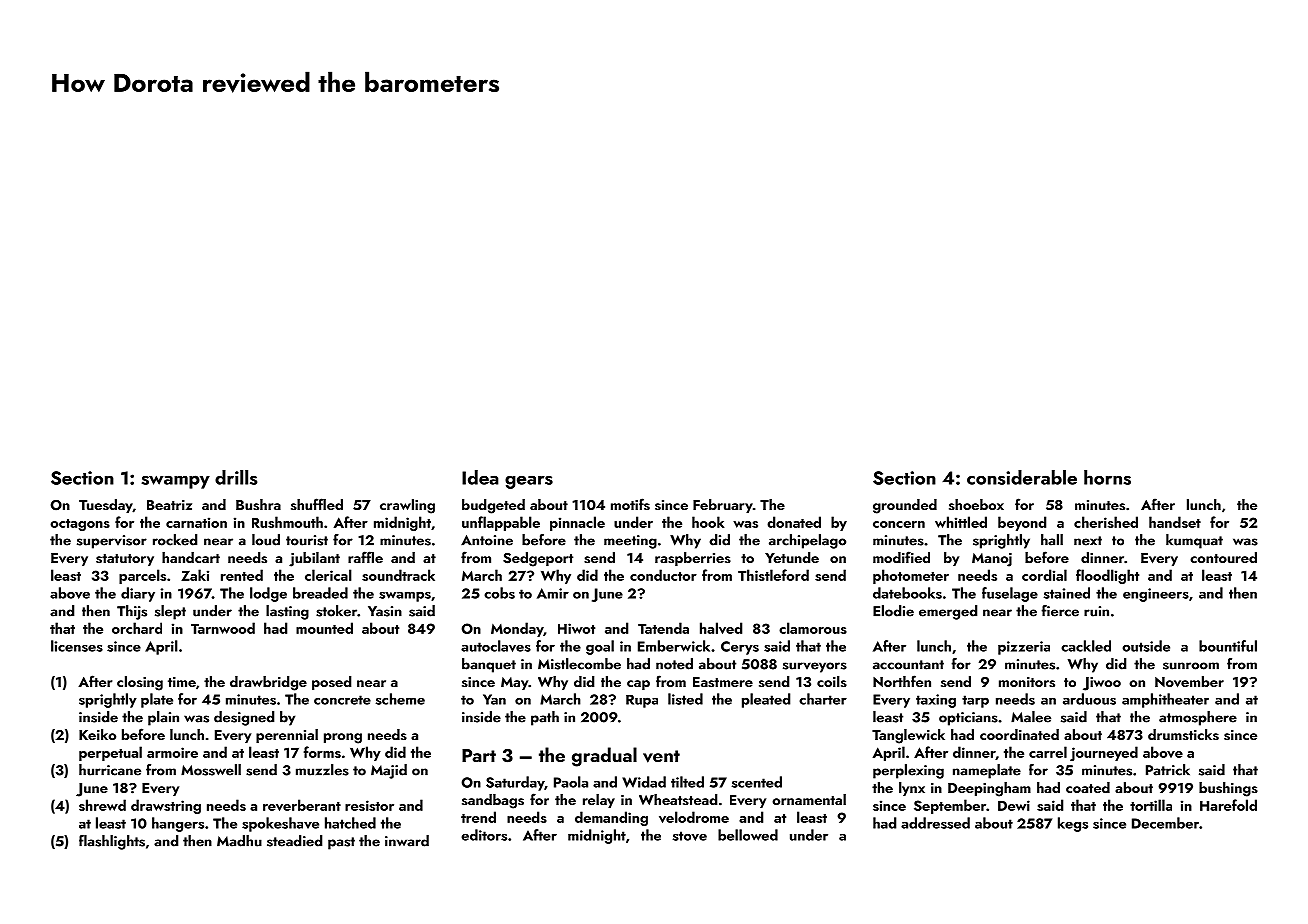 The image size is (1308, 924). Describe the element at coordinates (1107, 477) in the page. I see `horns` at that location.
